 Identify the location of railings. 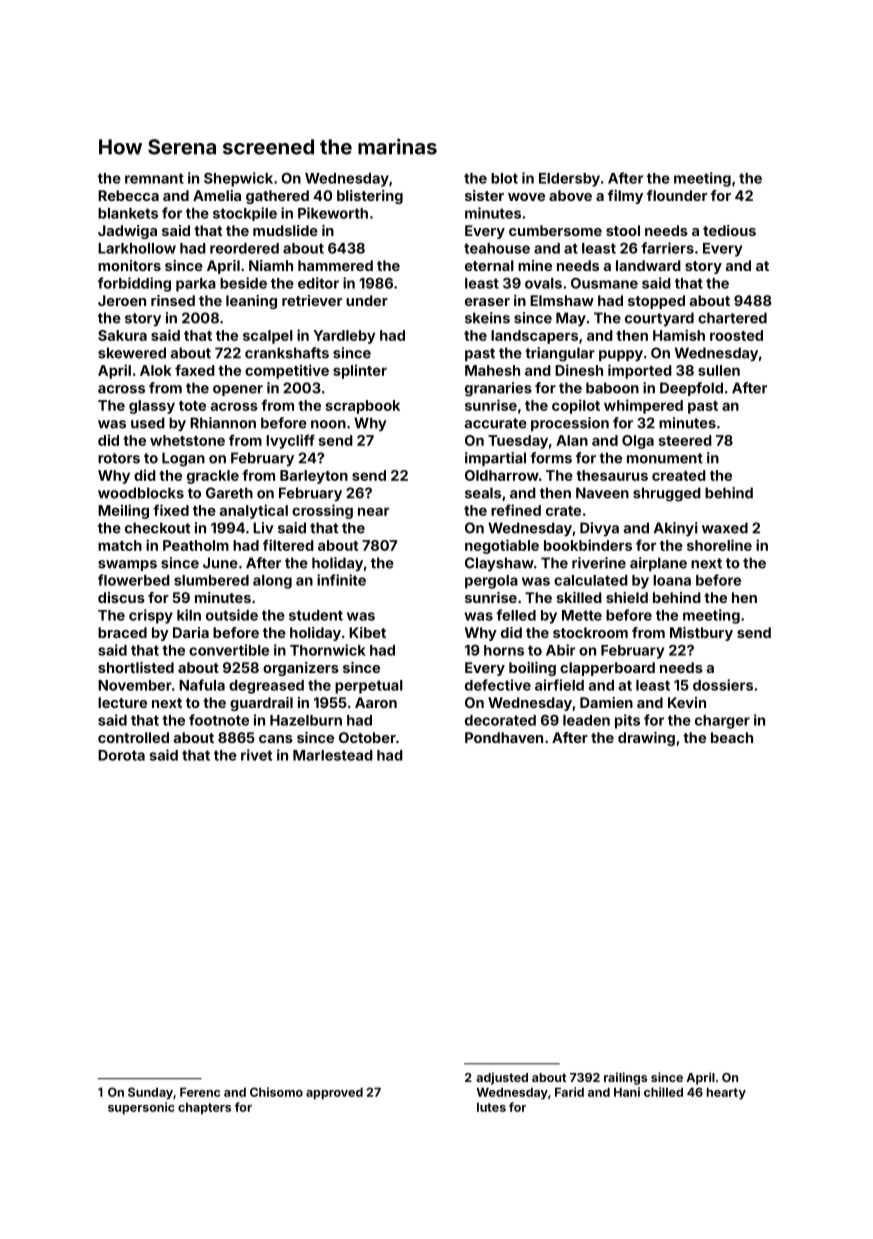
(625, 1078).
